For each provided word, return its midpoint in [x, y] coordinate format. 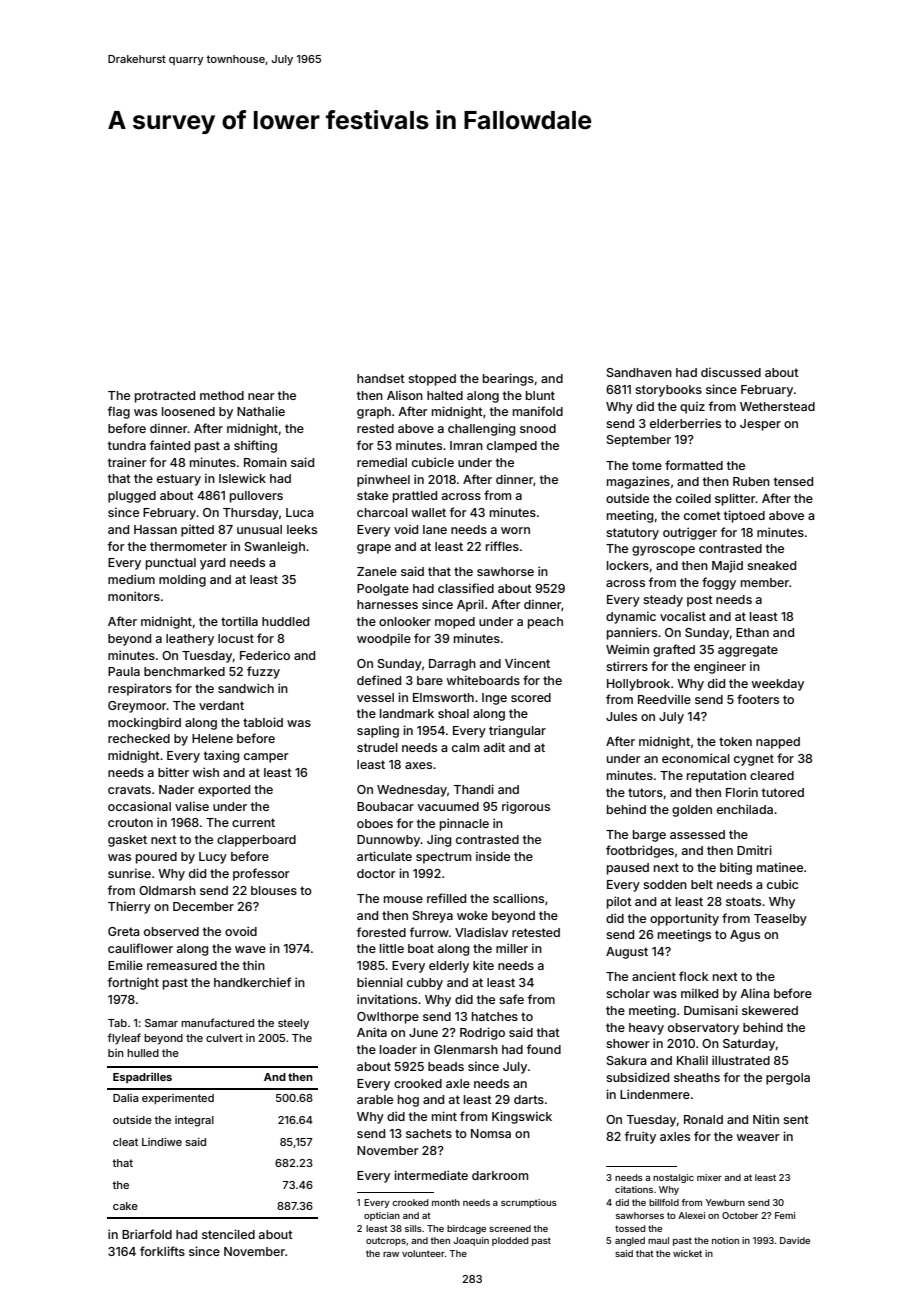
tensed [793, 481]
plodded [510, 1241]
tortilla [239, 621]
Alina [755, 993]
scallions [518, 898]
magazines [638, 482]
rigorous [526, 807]
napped [778, 743]
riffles [502, 546]
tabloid [263, 722]
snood [538, 428]
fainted [170, 445]
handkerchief [252, 982]
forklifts [162, 1251]
